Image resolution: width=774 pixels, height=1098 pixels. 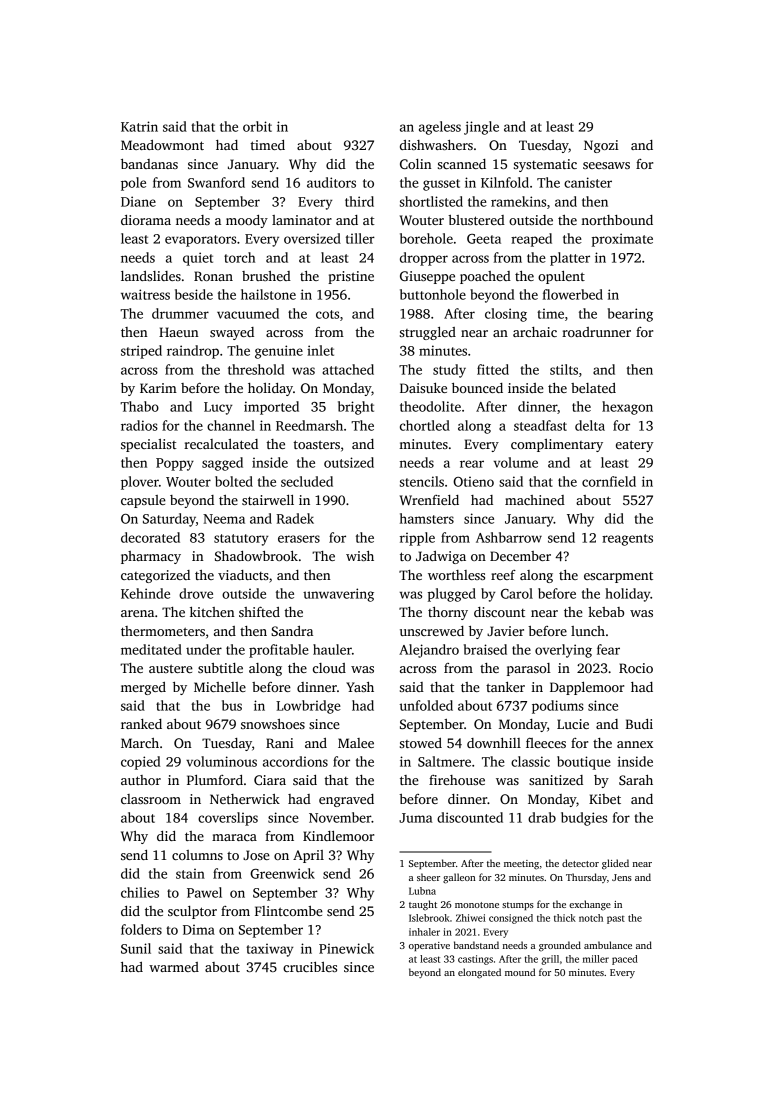 What do you see at coordinates (422, 481) in the screenshot?
I see `stencils` at bounding box center [422, 481].
